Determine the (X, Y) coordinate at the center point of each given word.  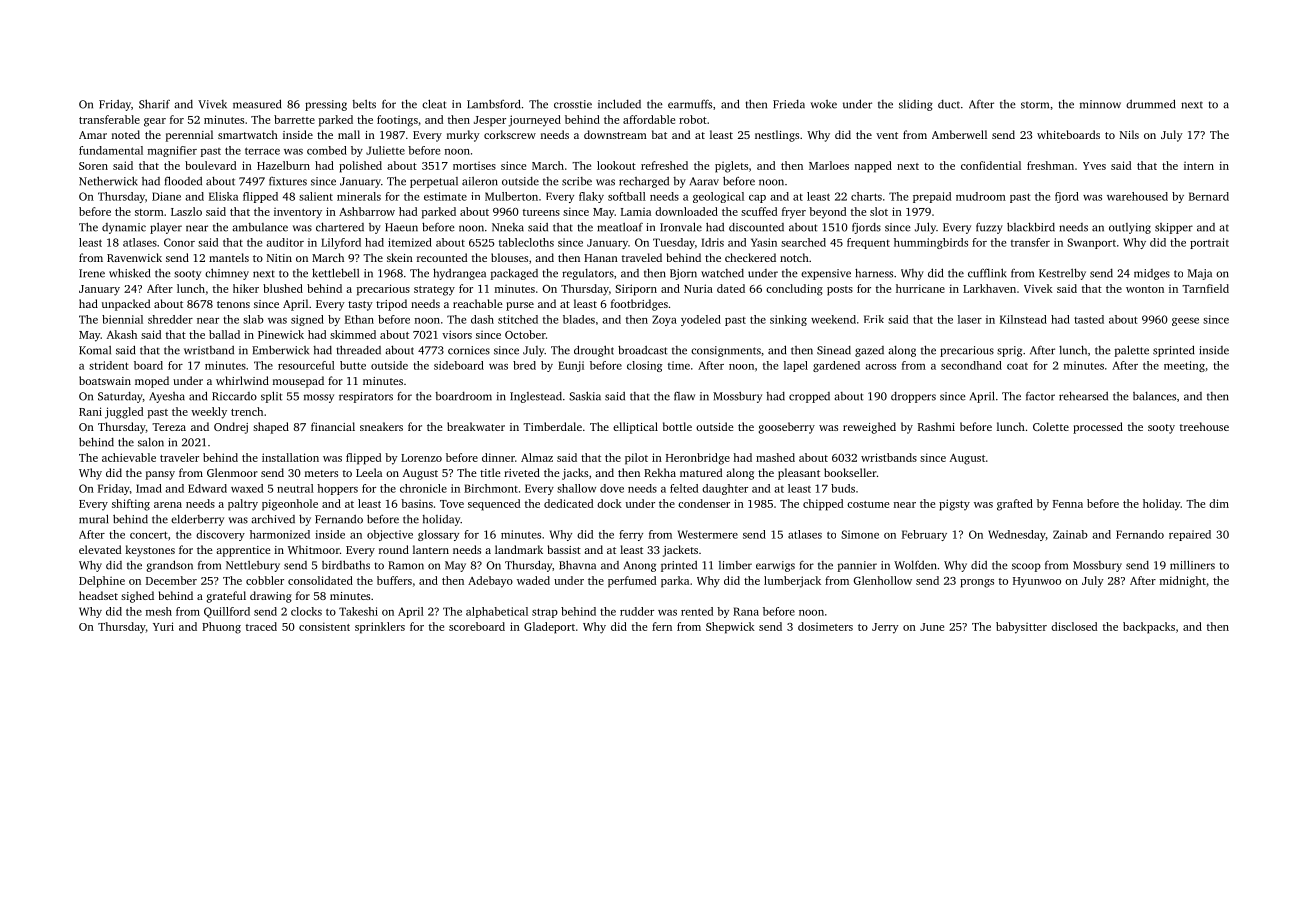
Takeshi (358, 611)
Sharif (154, 104)
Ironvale (681, 227)
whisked (129, 273)
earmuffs (690, 104)
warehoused (1137, 196)
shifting (131, 505)
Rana (746, 611)
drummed (1150, 104)
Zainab (1070, 534)
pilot (636, 459)
